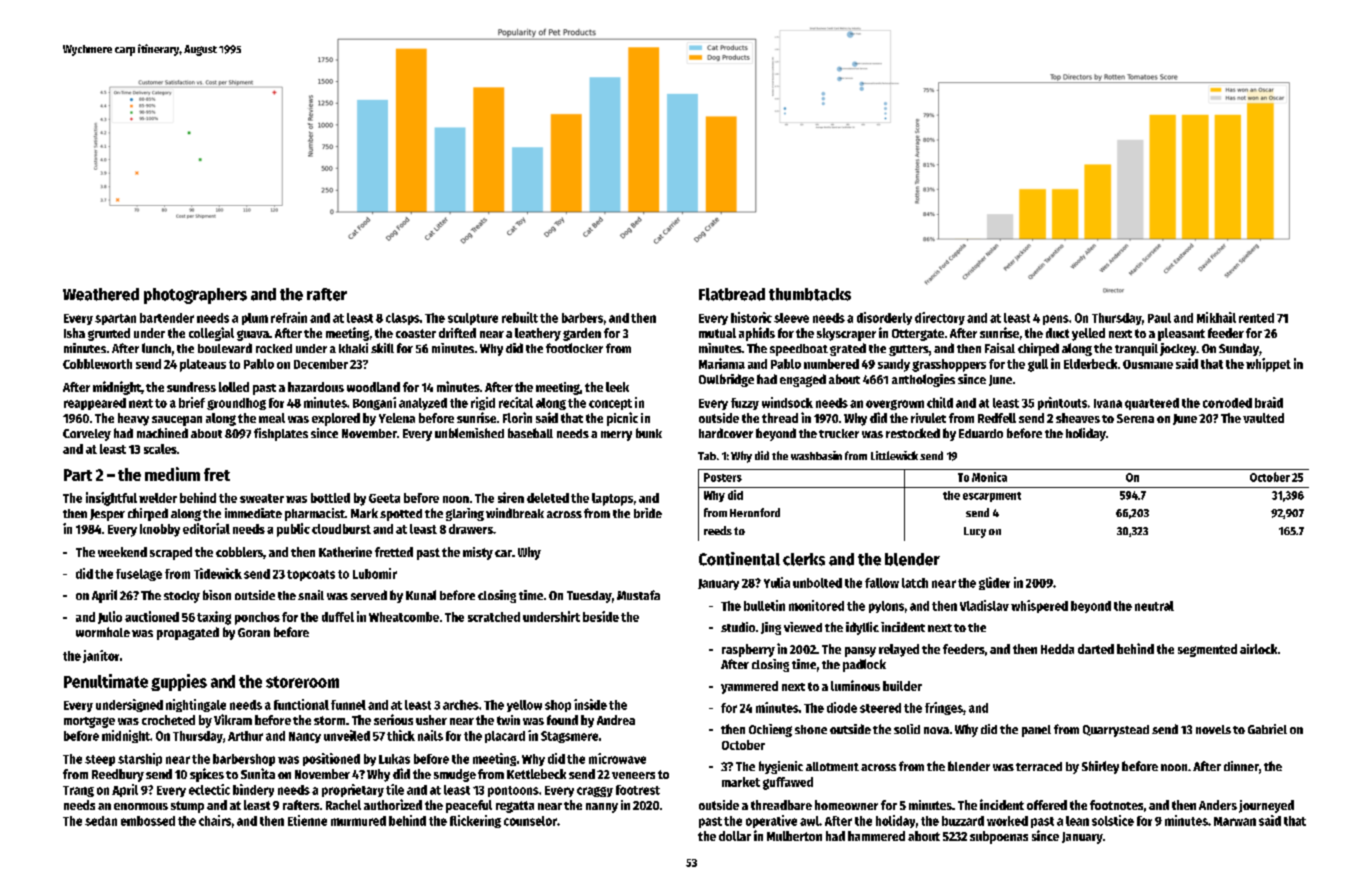 This screenshot has width=1372, height=887. Describe the element at coordinates (1258, 649) in the screenshot. I see `airlock` at that location.
